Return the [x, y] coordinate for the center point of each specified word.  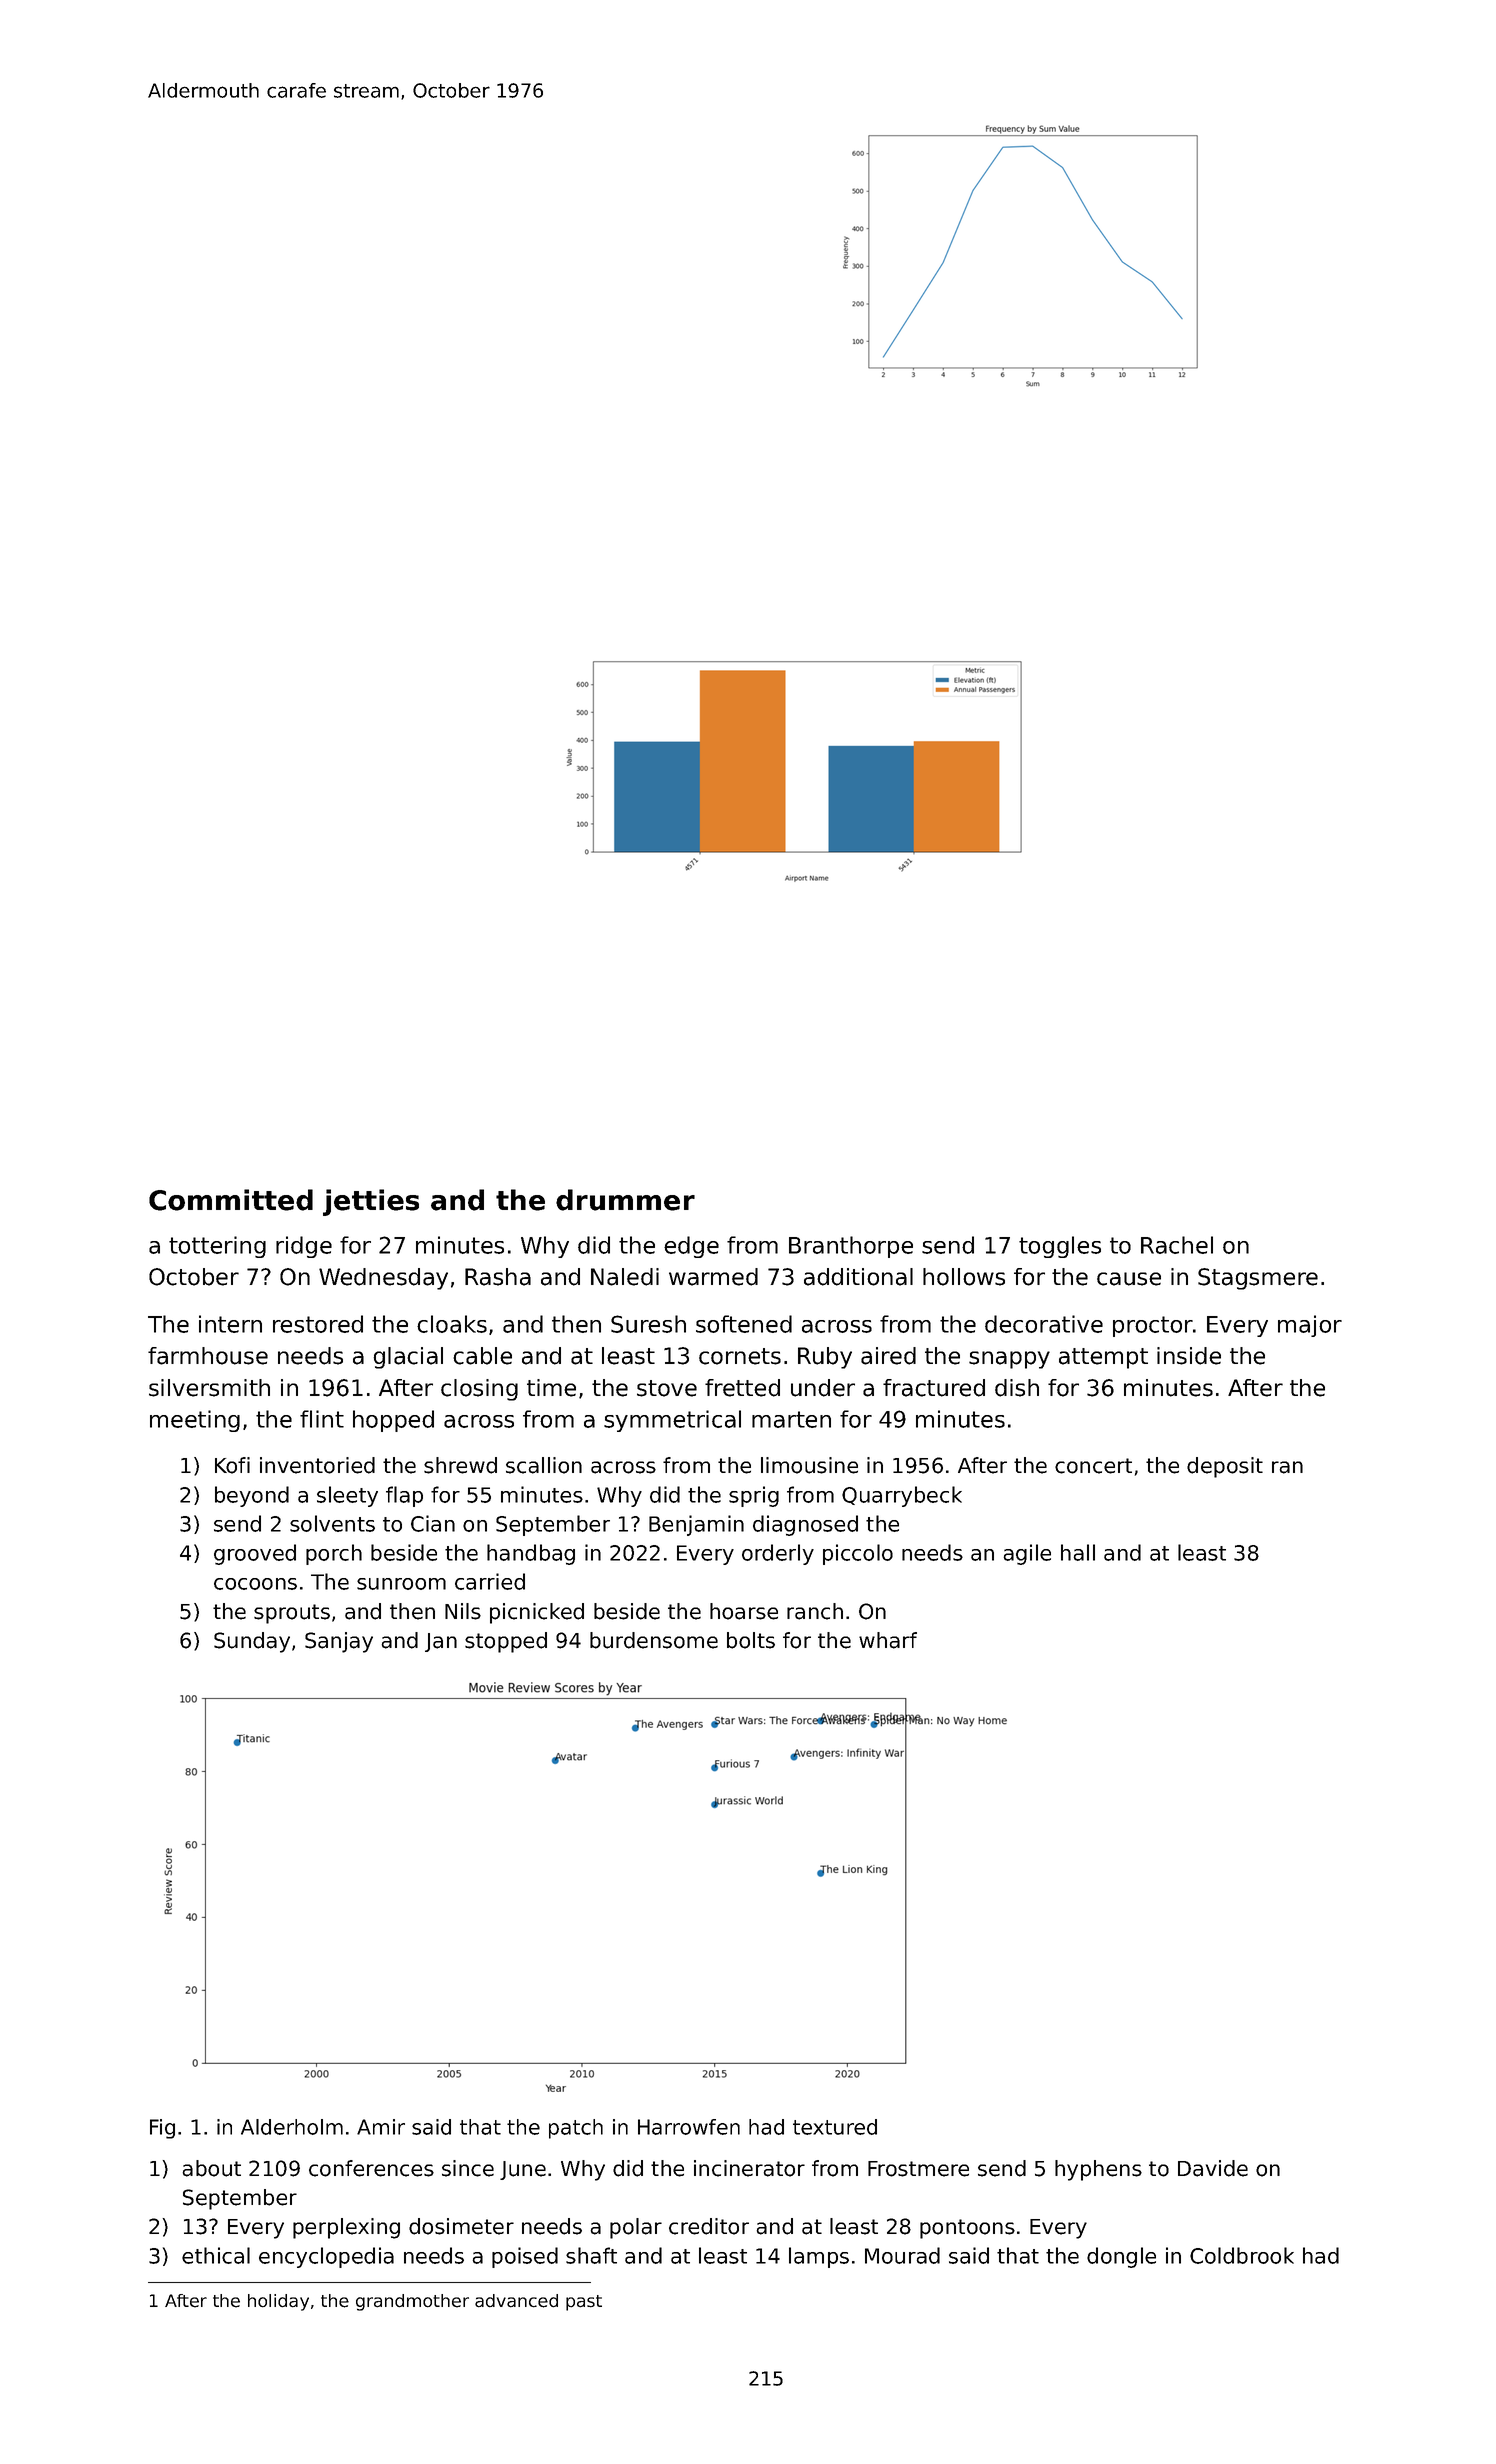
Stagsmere [1258, 1279]
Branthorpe [851, 1247]
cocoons [255, 1584]
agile [1027, 1554]
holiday [278, 2302]
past [584, 2303]
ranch [815, 1611]
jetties [371, 1202]
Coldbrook [1242, 2255]
